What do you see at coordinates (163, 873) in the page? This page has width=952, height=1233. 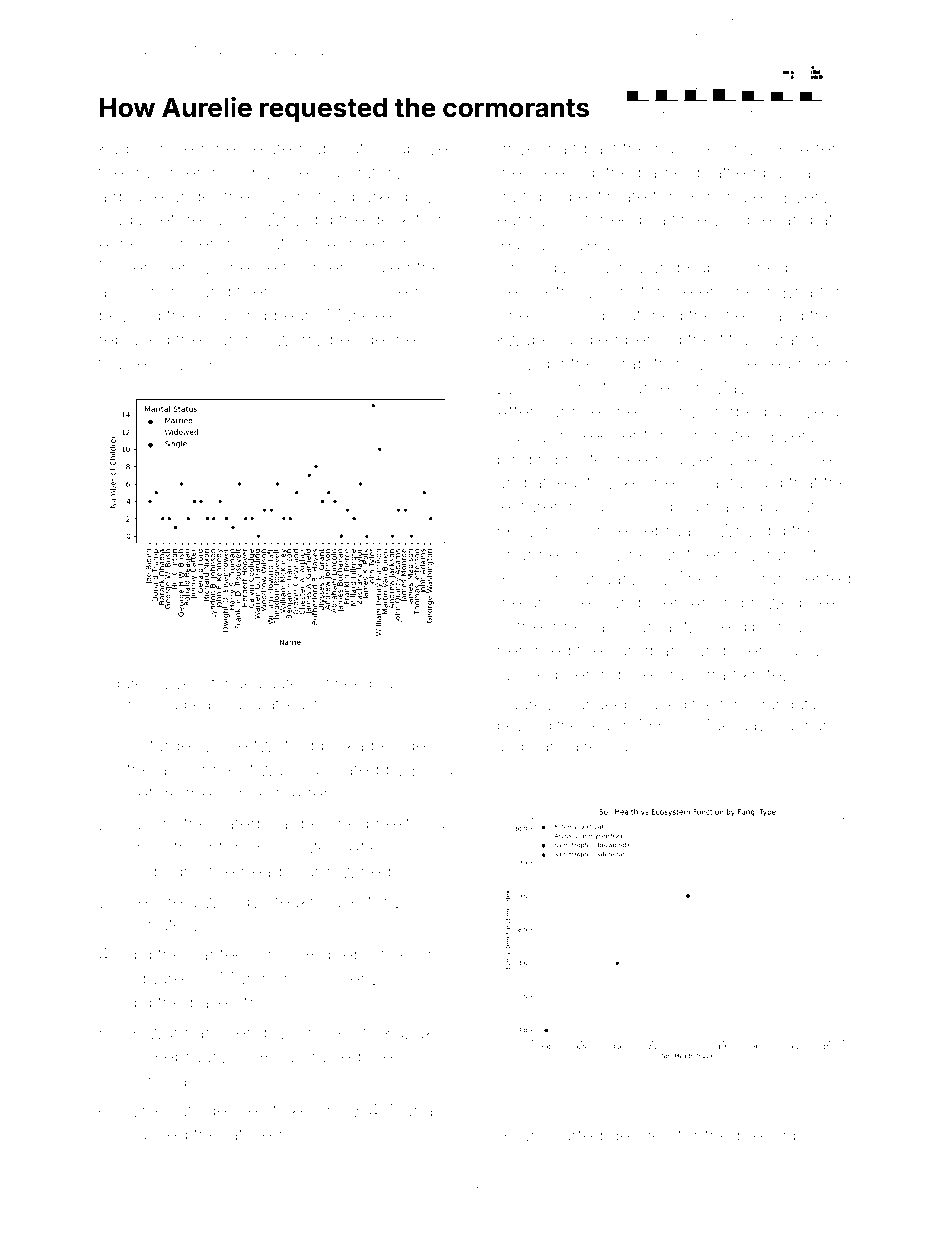 I see `midnight` at bounding box center [163, 873].
